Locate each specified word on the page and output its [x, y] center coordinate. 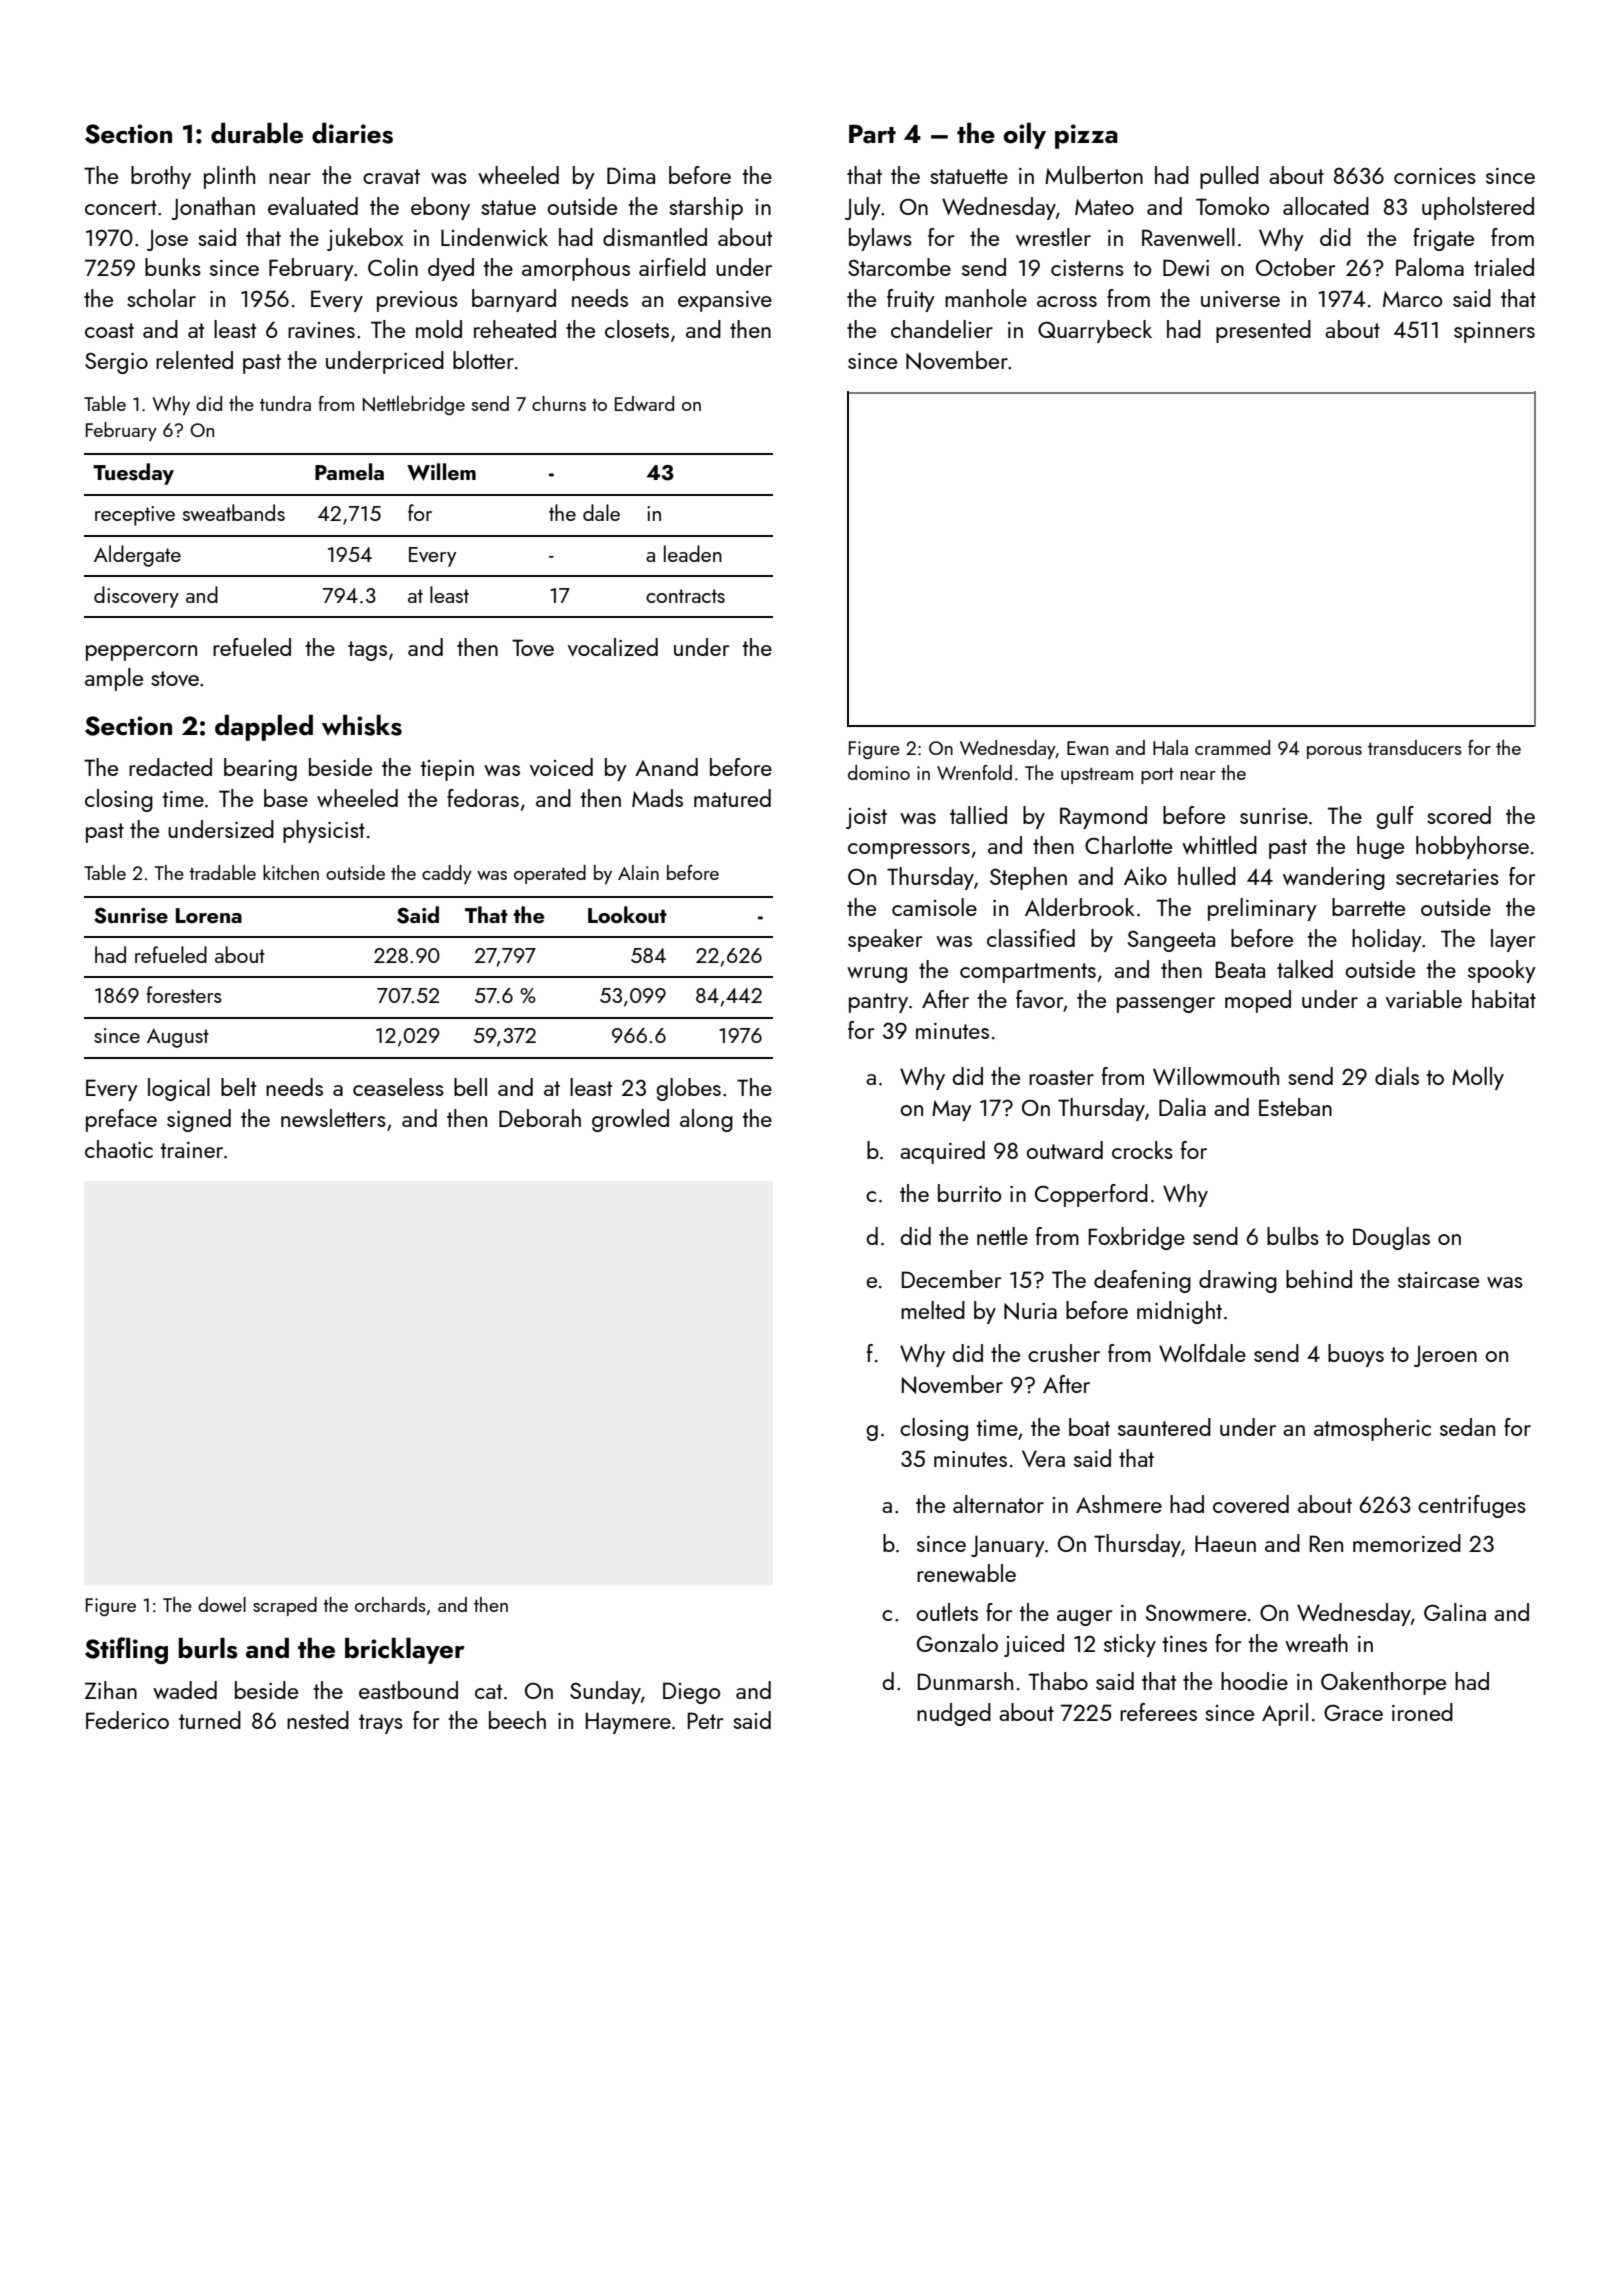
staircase [1438, 1280]
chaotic [119, 1149]
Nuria [1030, 1311]
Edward [644, 403]
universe [1240, 299]
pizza [1086, 136]
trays [381, 1724]
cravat [391, 176]
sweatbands [234, 512]
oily [1025, 136]
